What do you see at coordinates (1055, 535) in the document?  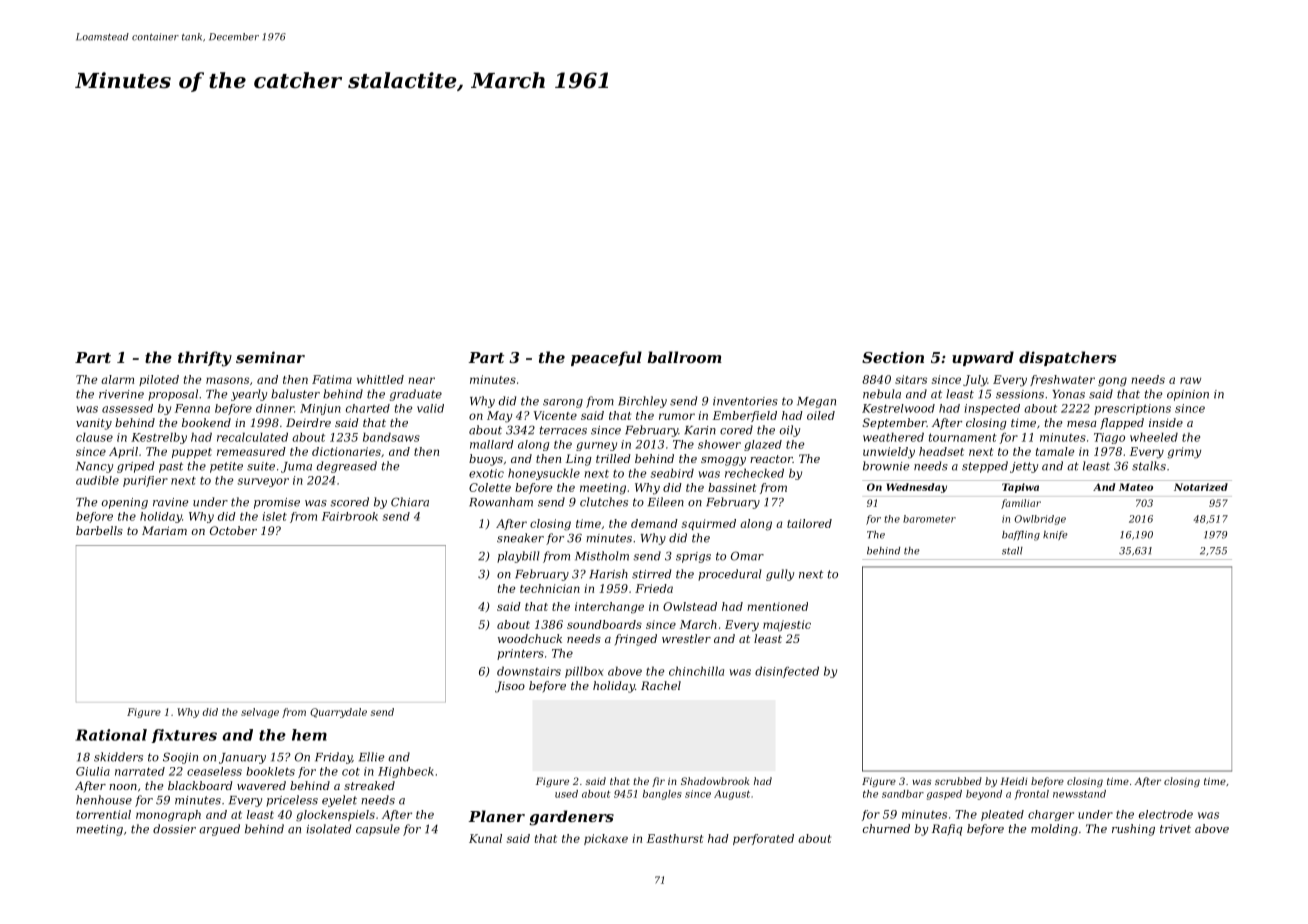 I see `knife` at bounding box center [1055, 535].
